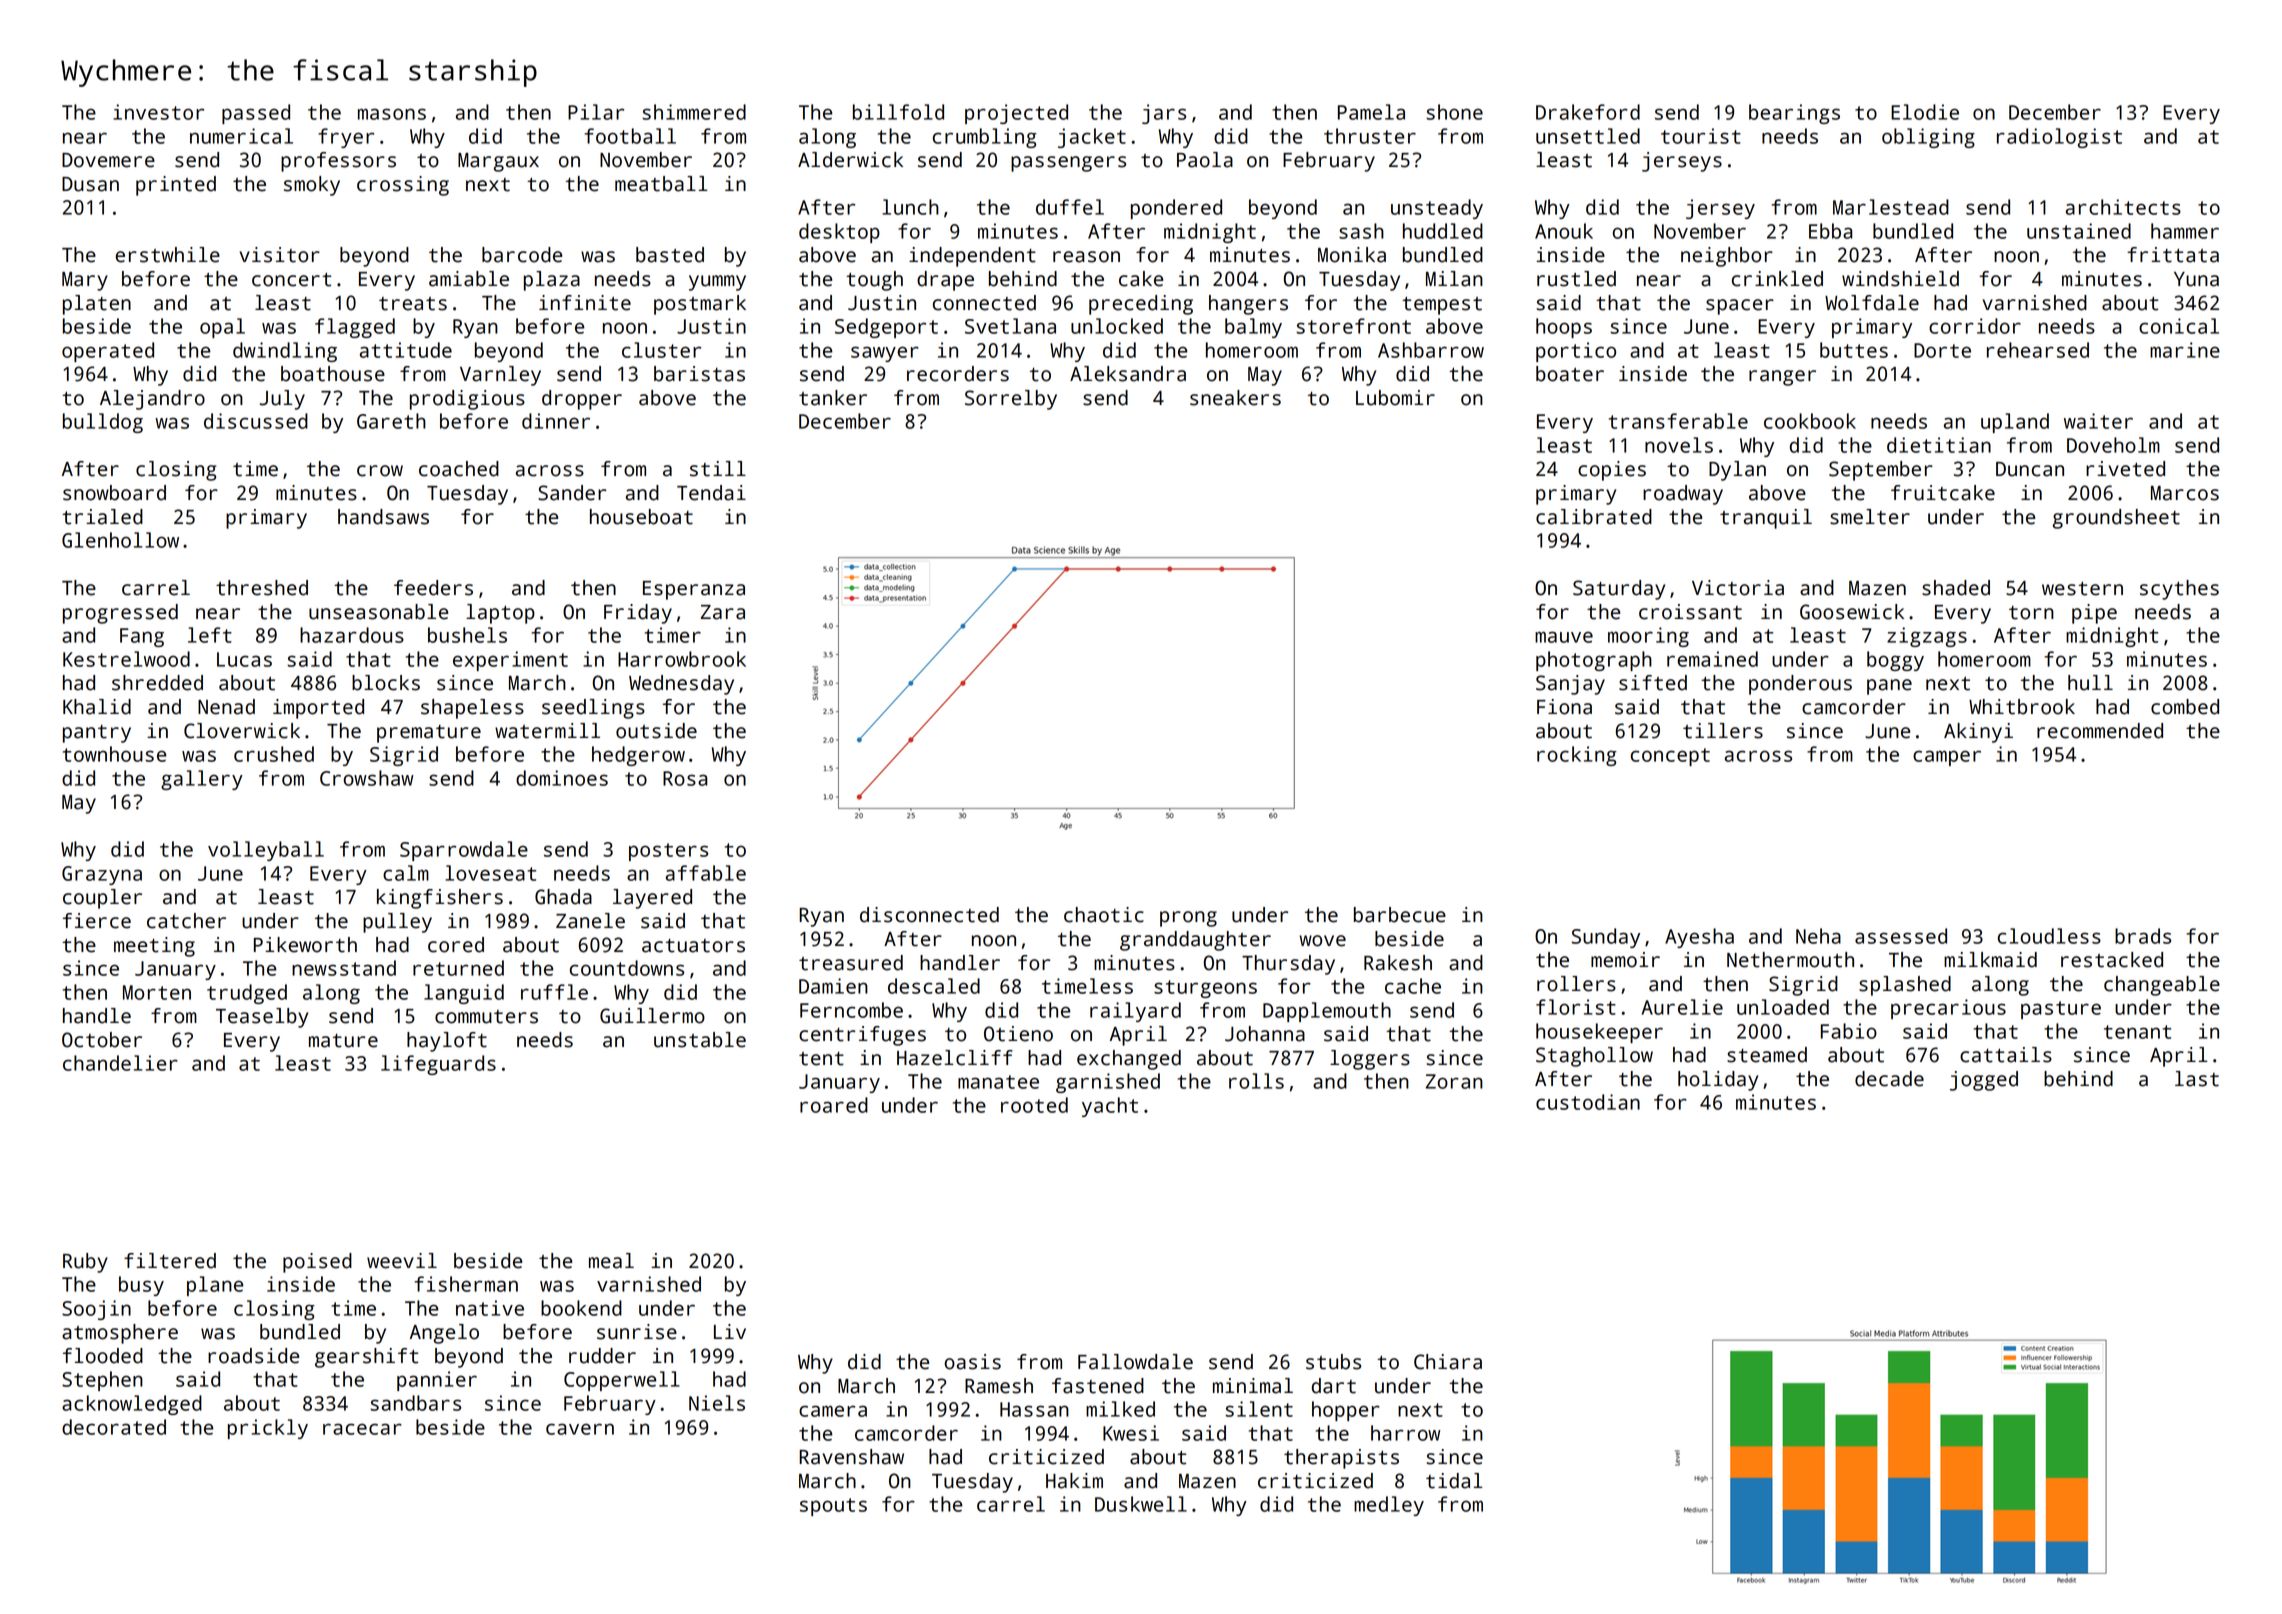 This screenshot has width=2282, height=1614. Describe the element at coordinates (723, 612) in the screenshot. I see `Zara` at that location.
